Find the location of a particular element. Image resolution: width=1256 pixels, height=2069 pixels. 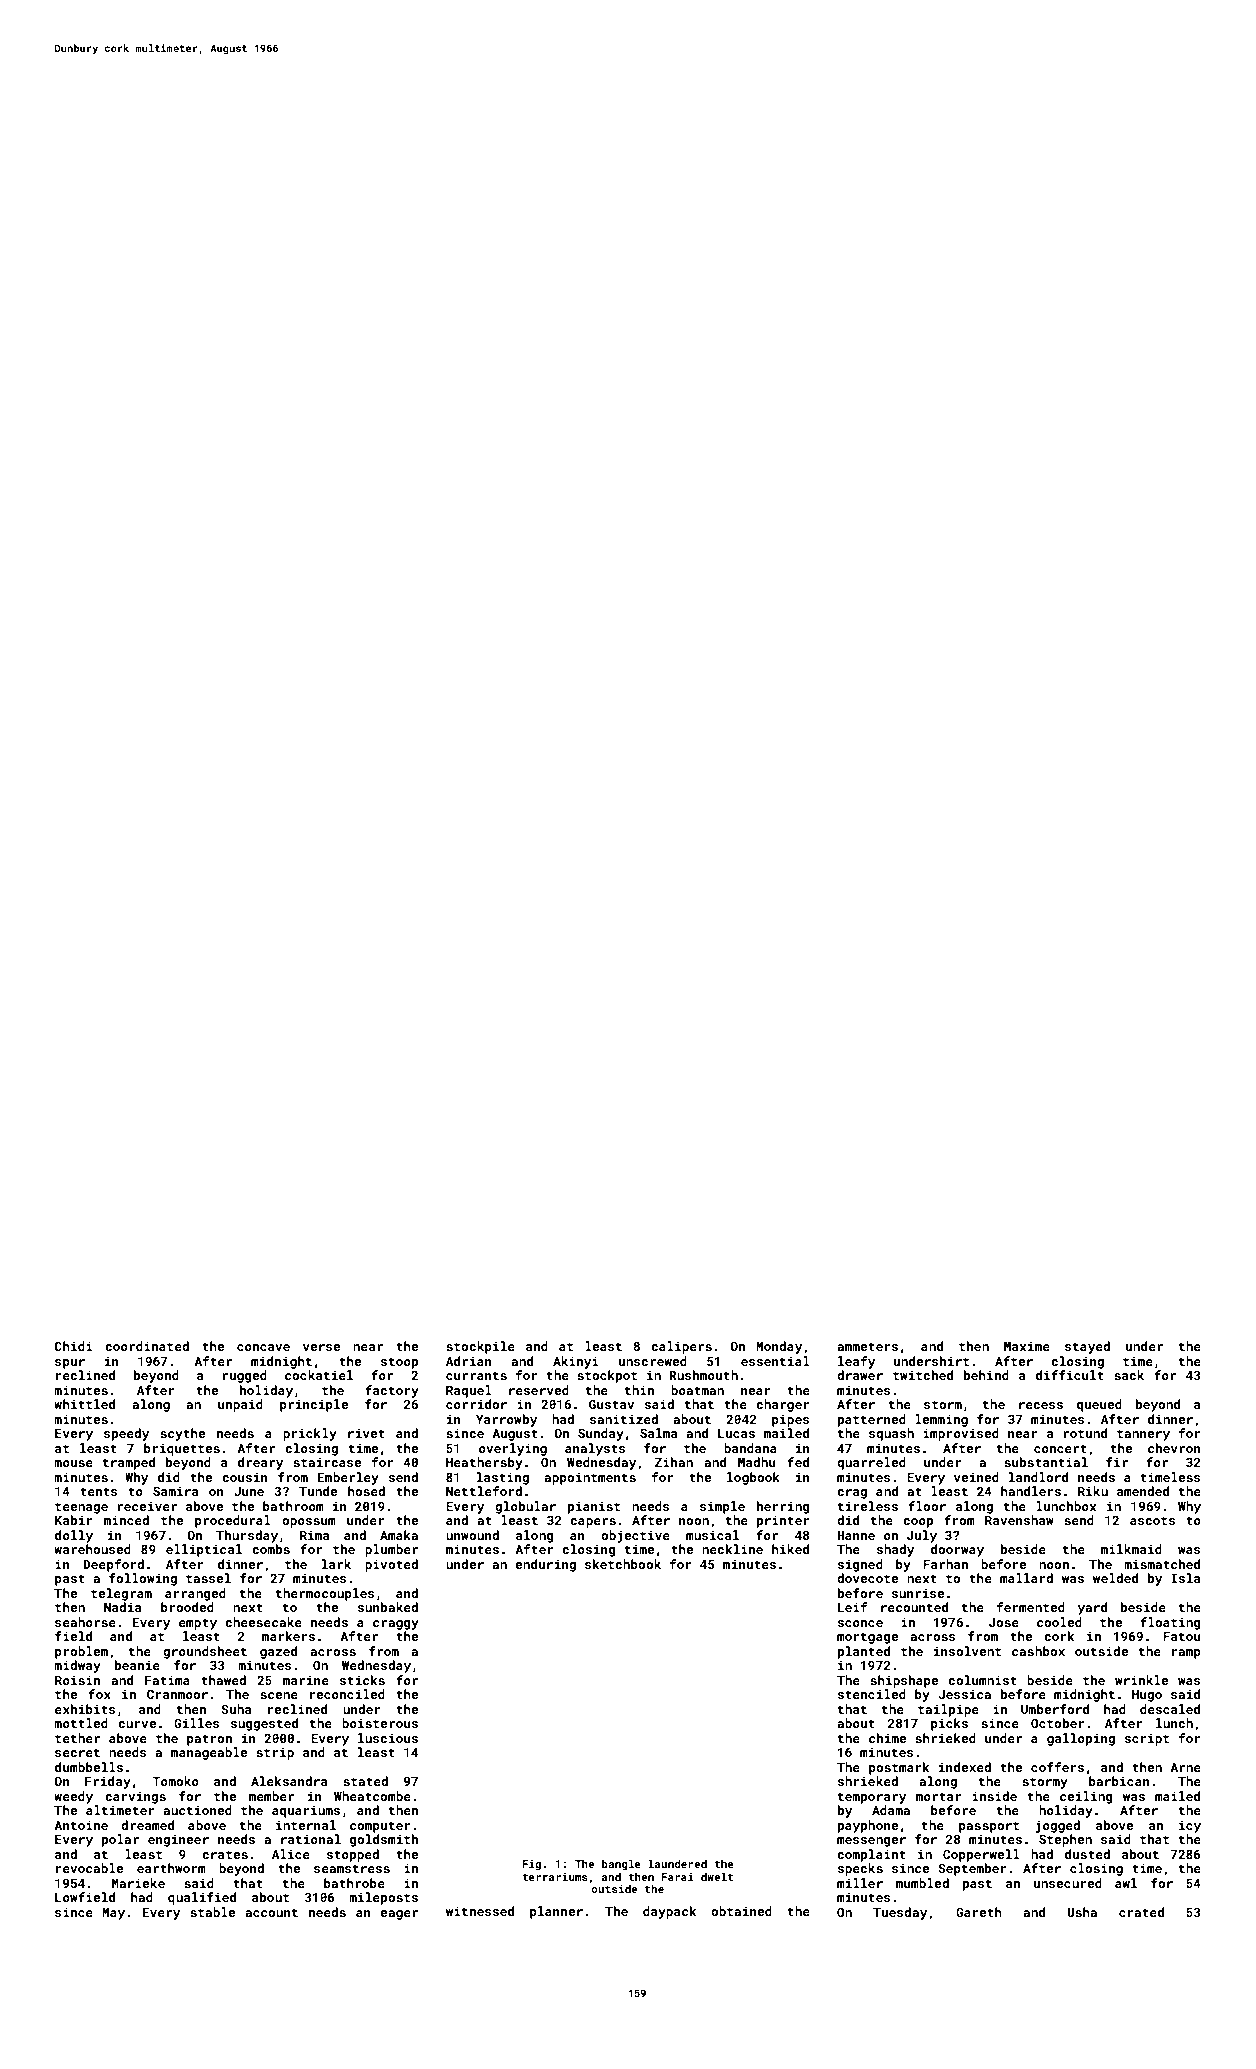

concave is located at coordinates (263, 1347).
